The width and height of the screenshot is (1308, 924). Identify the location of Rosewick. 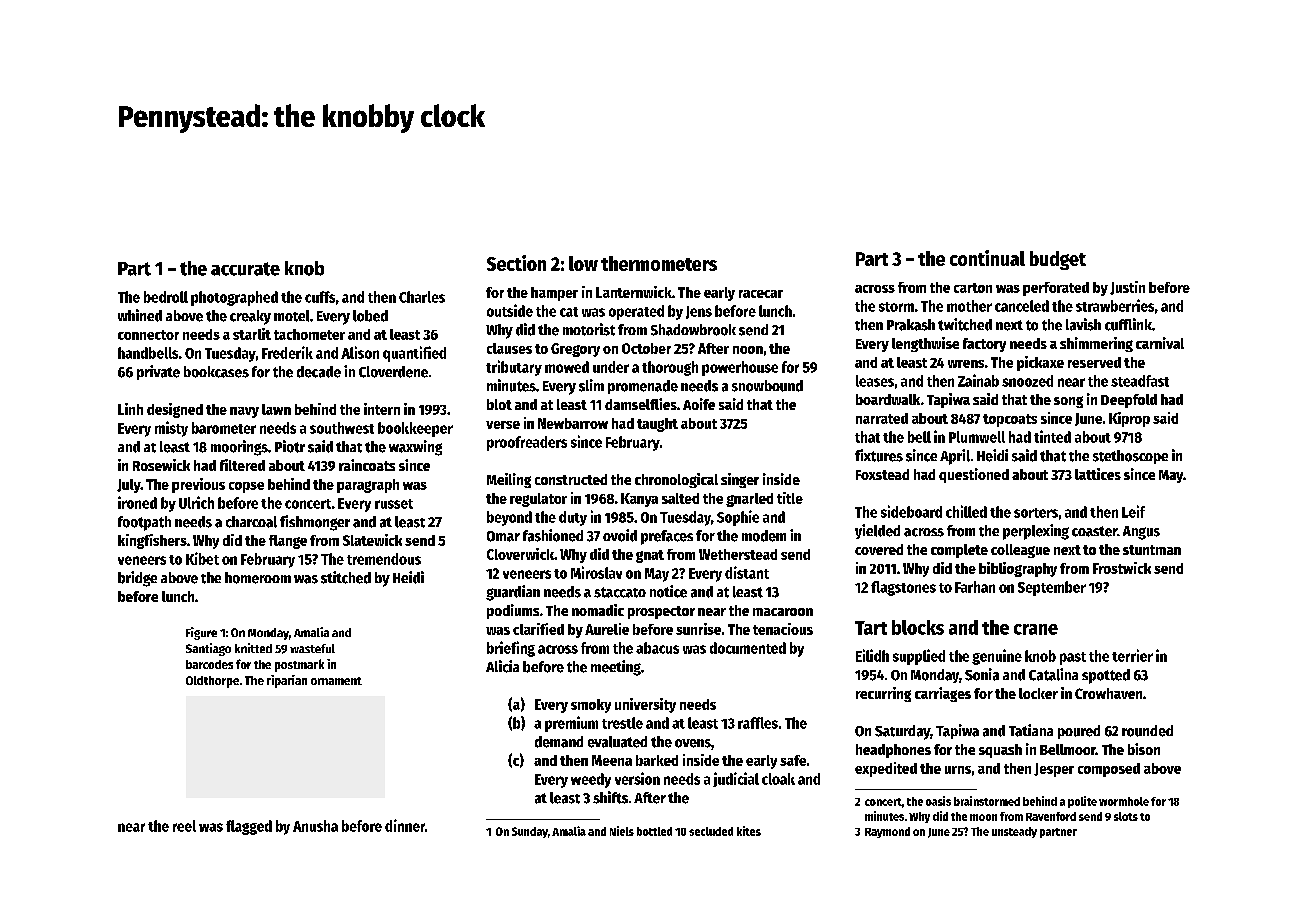
(161, 465).
